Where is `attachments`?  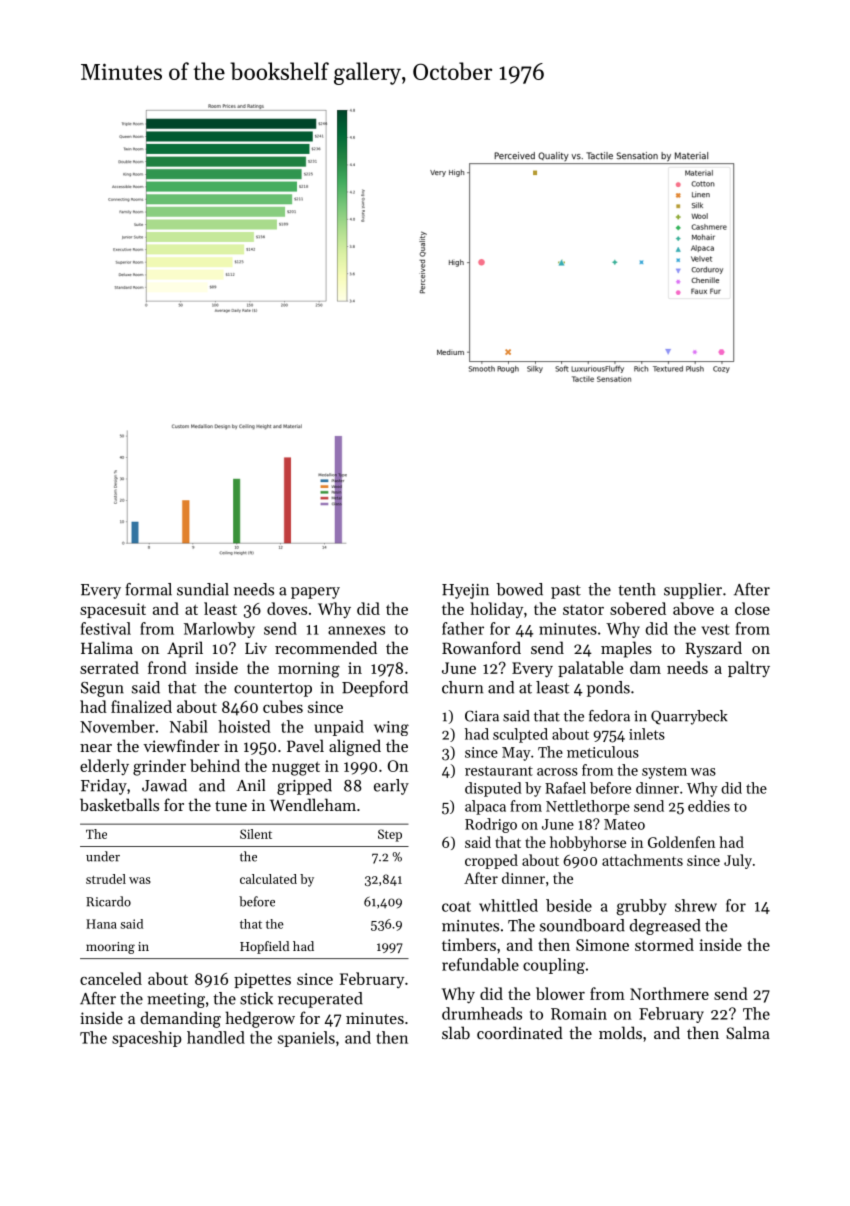
attachments is located at coordinates (642, 860).
